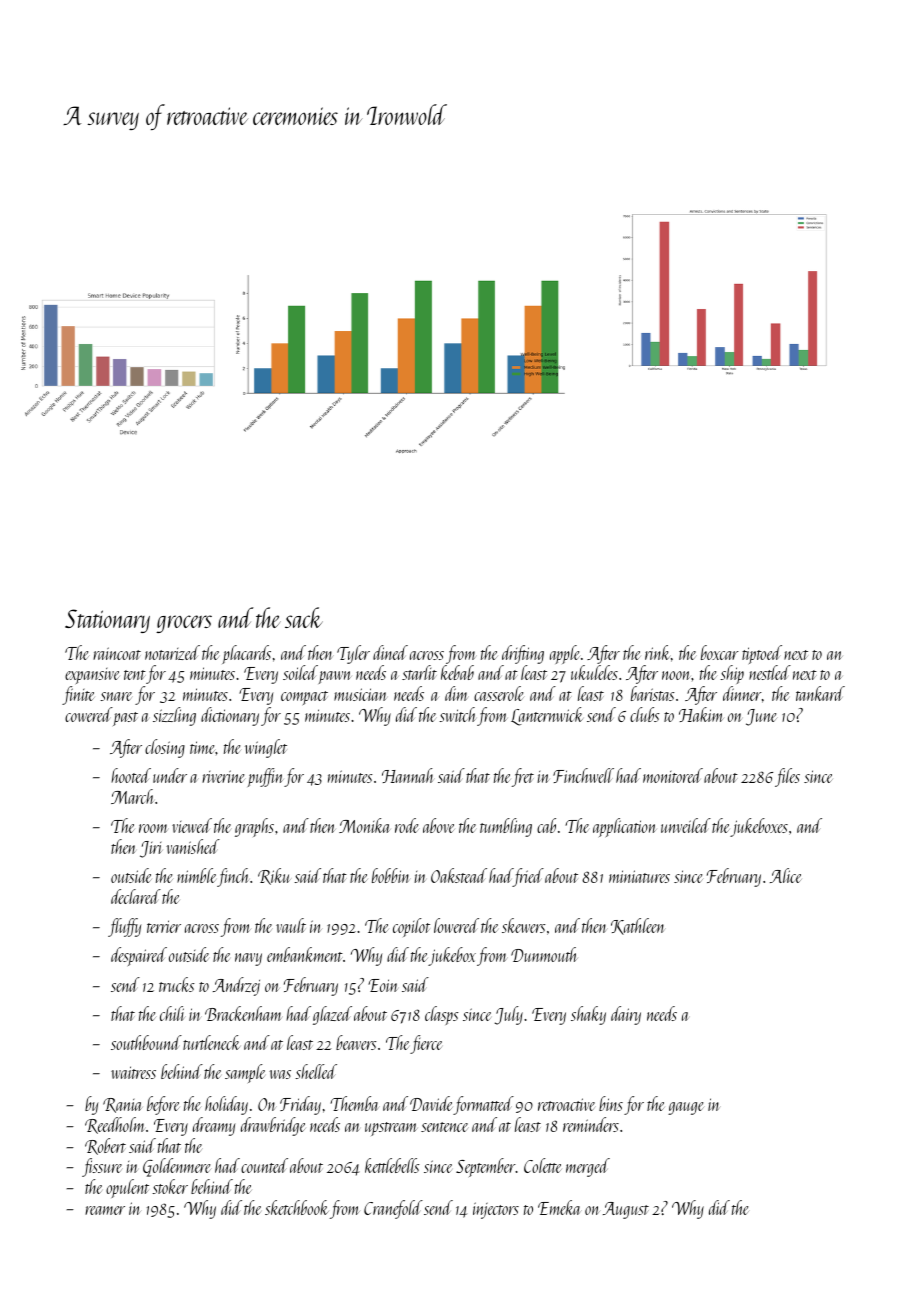  I want to click on winglet, so click(266, 748).
